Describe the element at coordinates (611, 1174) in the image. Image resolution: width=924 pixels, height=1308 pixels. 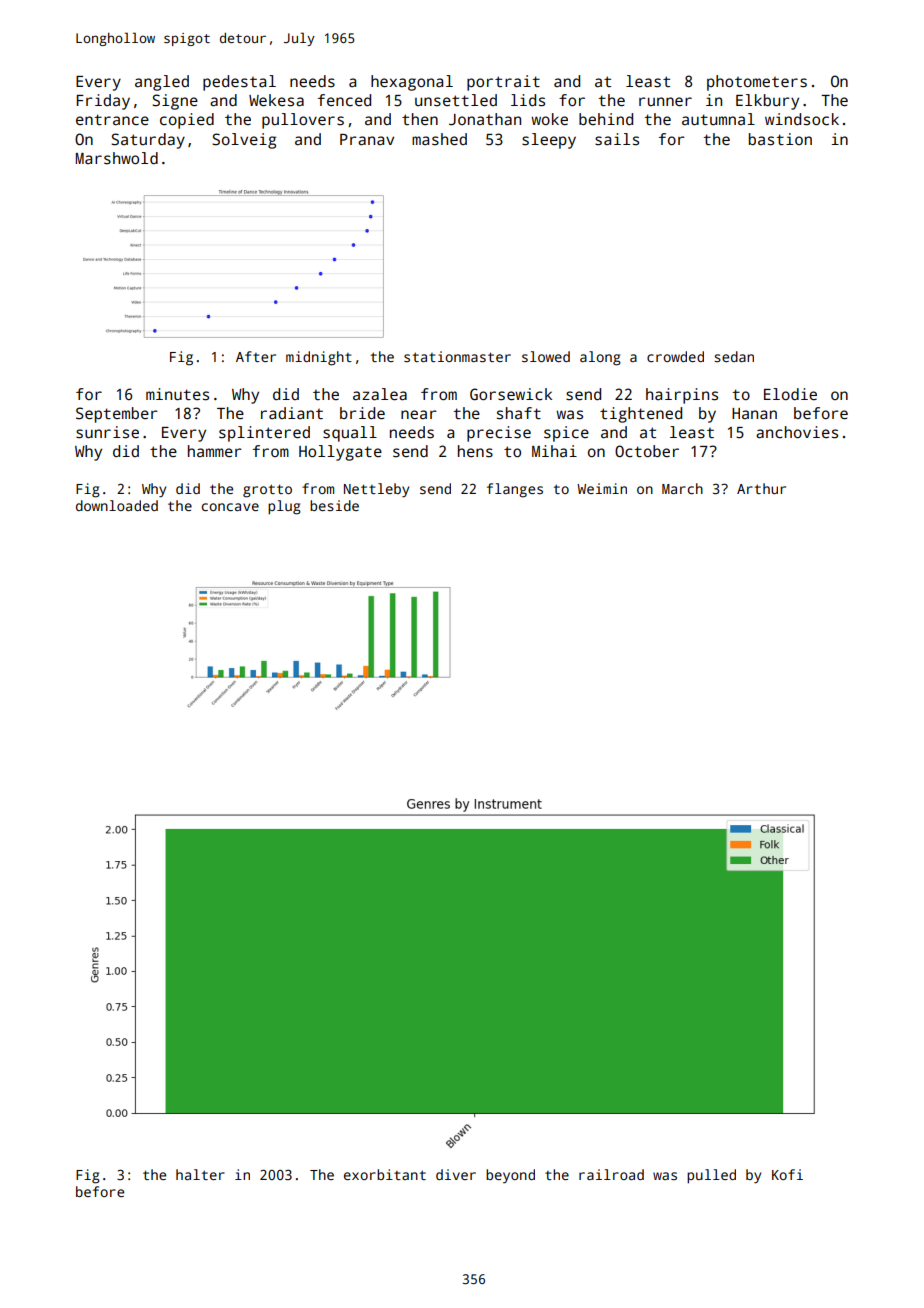
I see `railroad` at that location.
